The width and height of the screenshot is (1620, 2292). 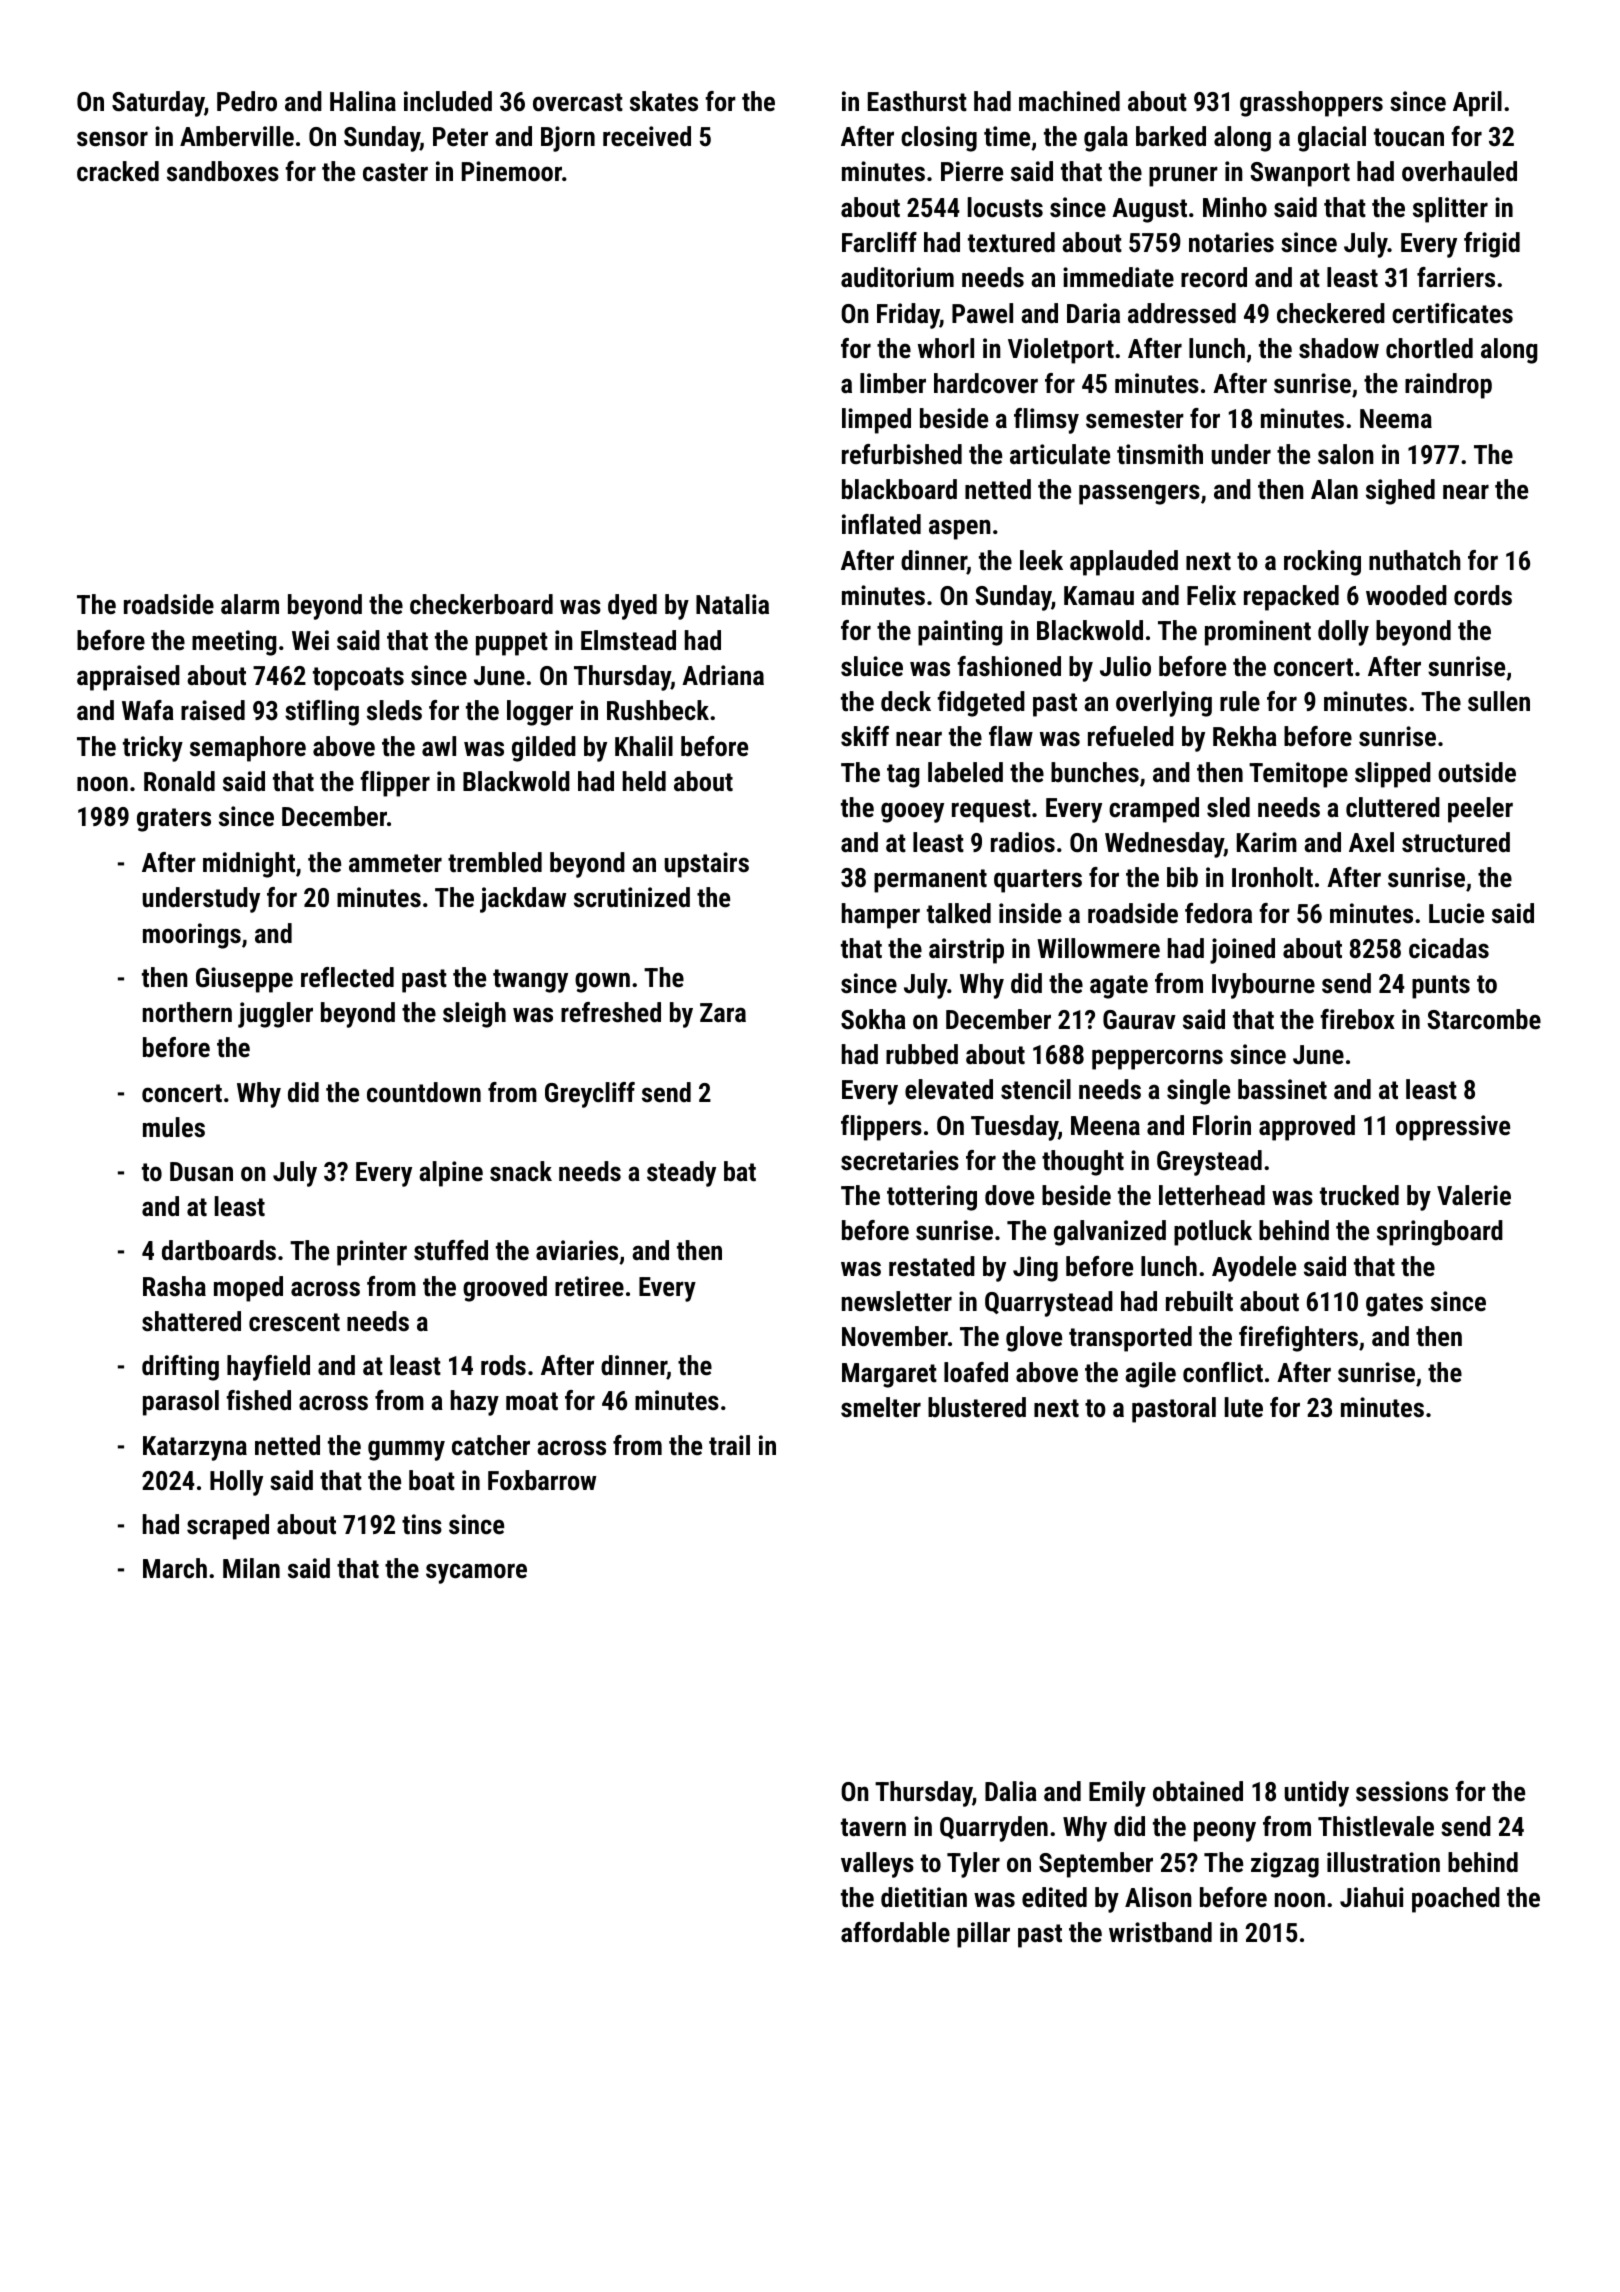 I want to click on grooved, so click(x=505, y=1289).
